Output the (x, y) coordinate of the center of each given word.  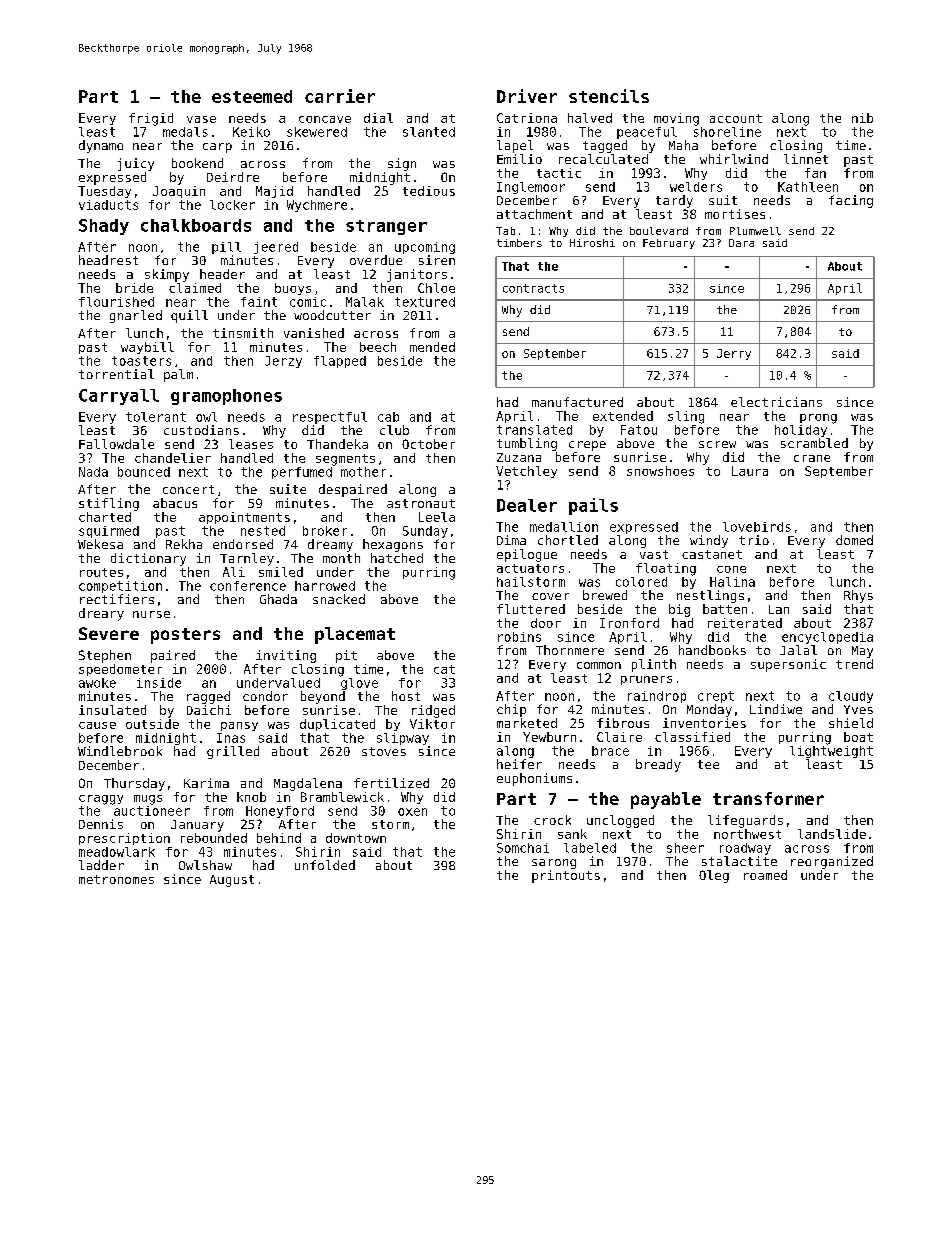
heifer (519, 764)
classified (692, 737)
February (669, 244)
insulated (112, 710)
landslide (832, 834)
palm (178, 375)
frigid (151, 119)
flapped (340, 362)
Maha (683, 145)
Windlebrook (120, 751)
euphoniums (534, 779)
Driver (527, 96)
